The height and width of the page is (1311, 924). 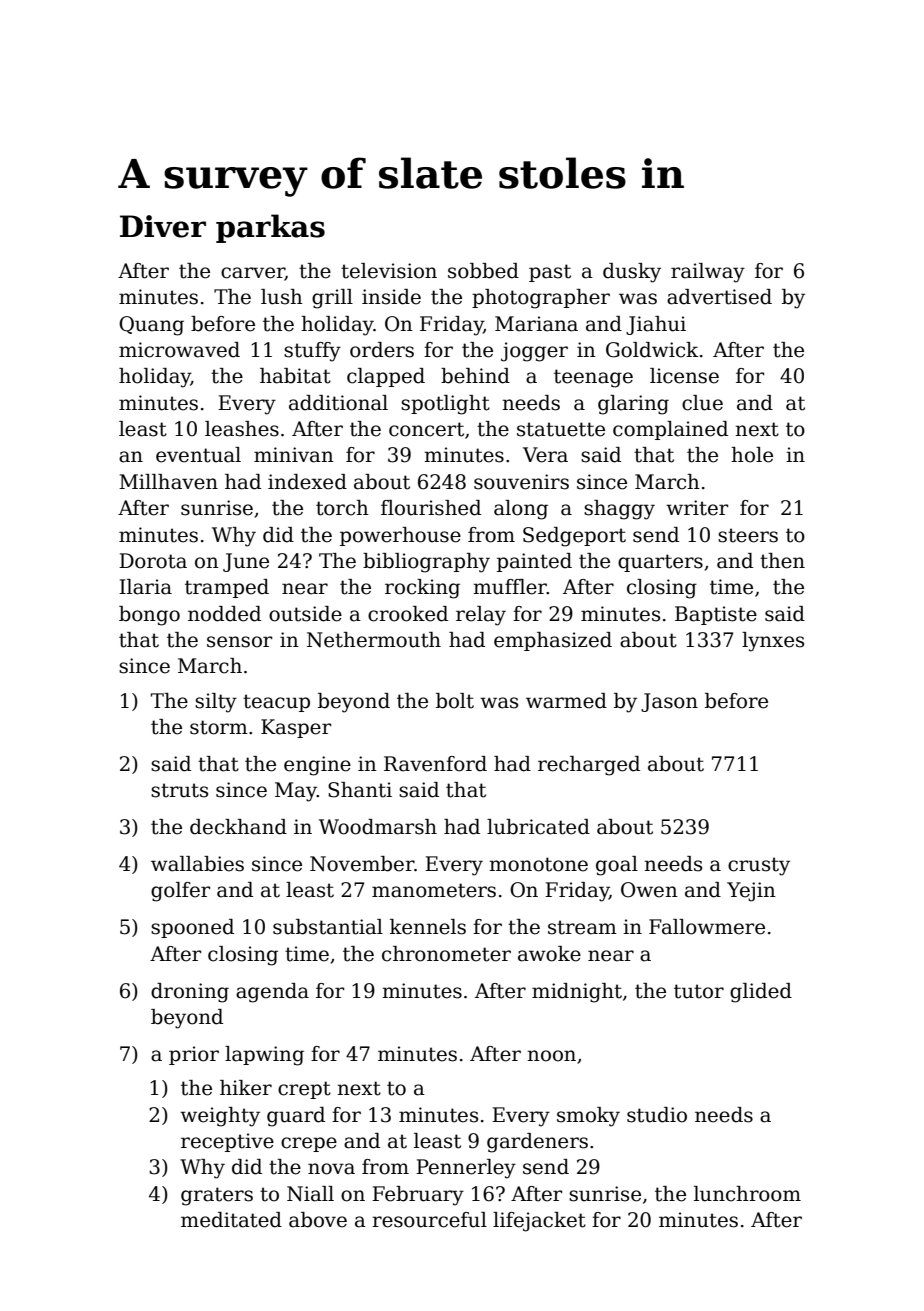 I want to click on Shanti, so click(x=360, y=790).
